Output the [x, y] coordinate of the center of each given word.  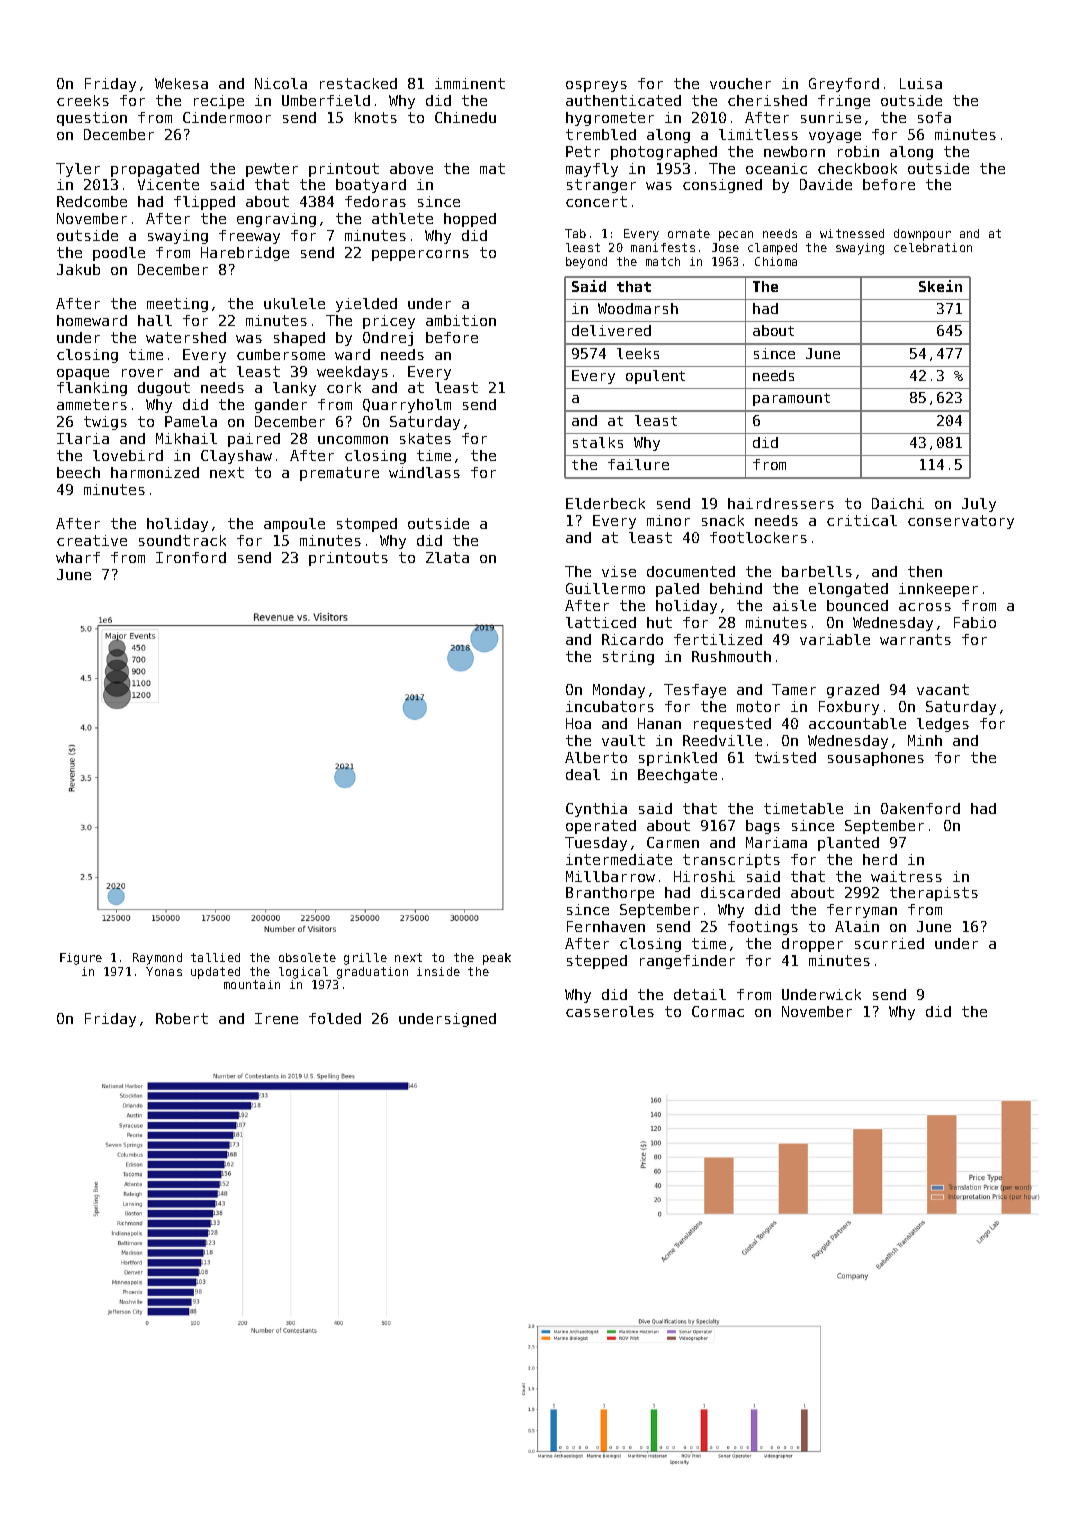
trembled [601, 134]
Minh [925, 740]
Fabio [975, 622]
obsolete [307, 957]
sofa [934, 117]
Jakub [78, 269]
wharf [78, 557]
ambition [461, 320]
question [92, 119]
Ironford [191, 557]
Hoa [578, 723]
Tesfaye [695, 691]
